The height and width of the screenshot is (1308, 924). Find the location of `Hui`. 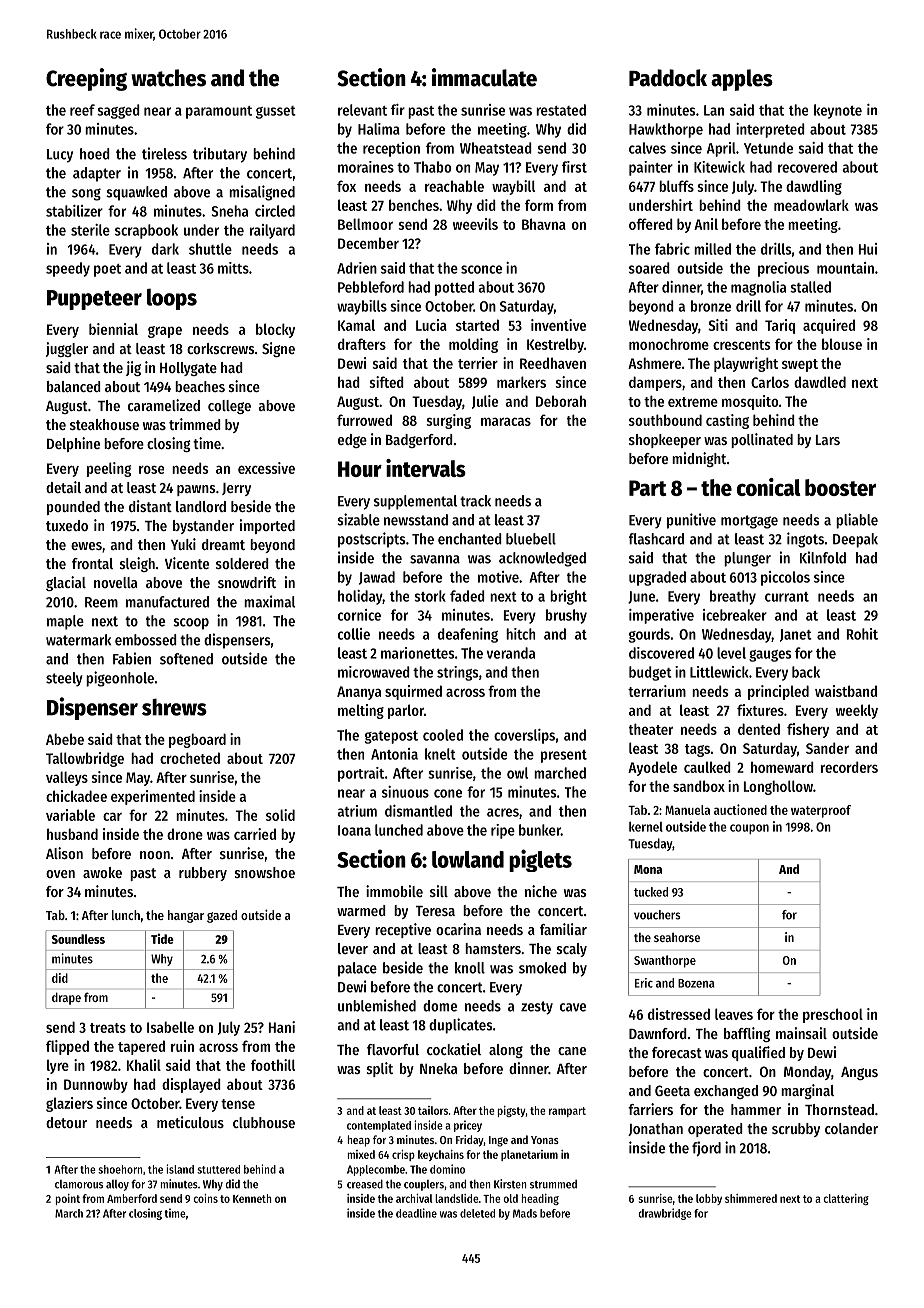

Hui is located at coordinates (868, 249).
